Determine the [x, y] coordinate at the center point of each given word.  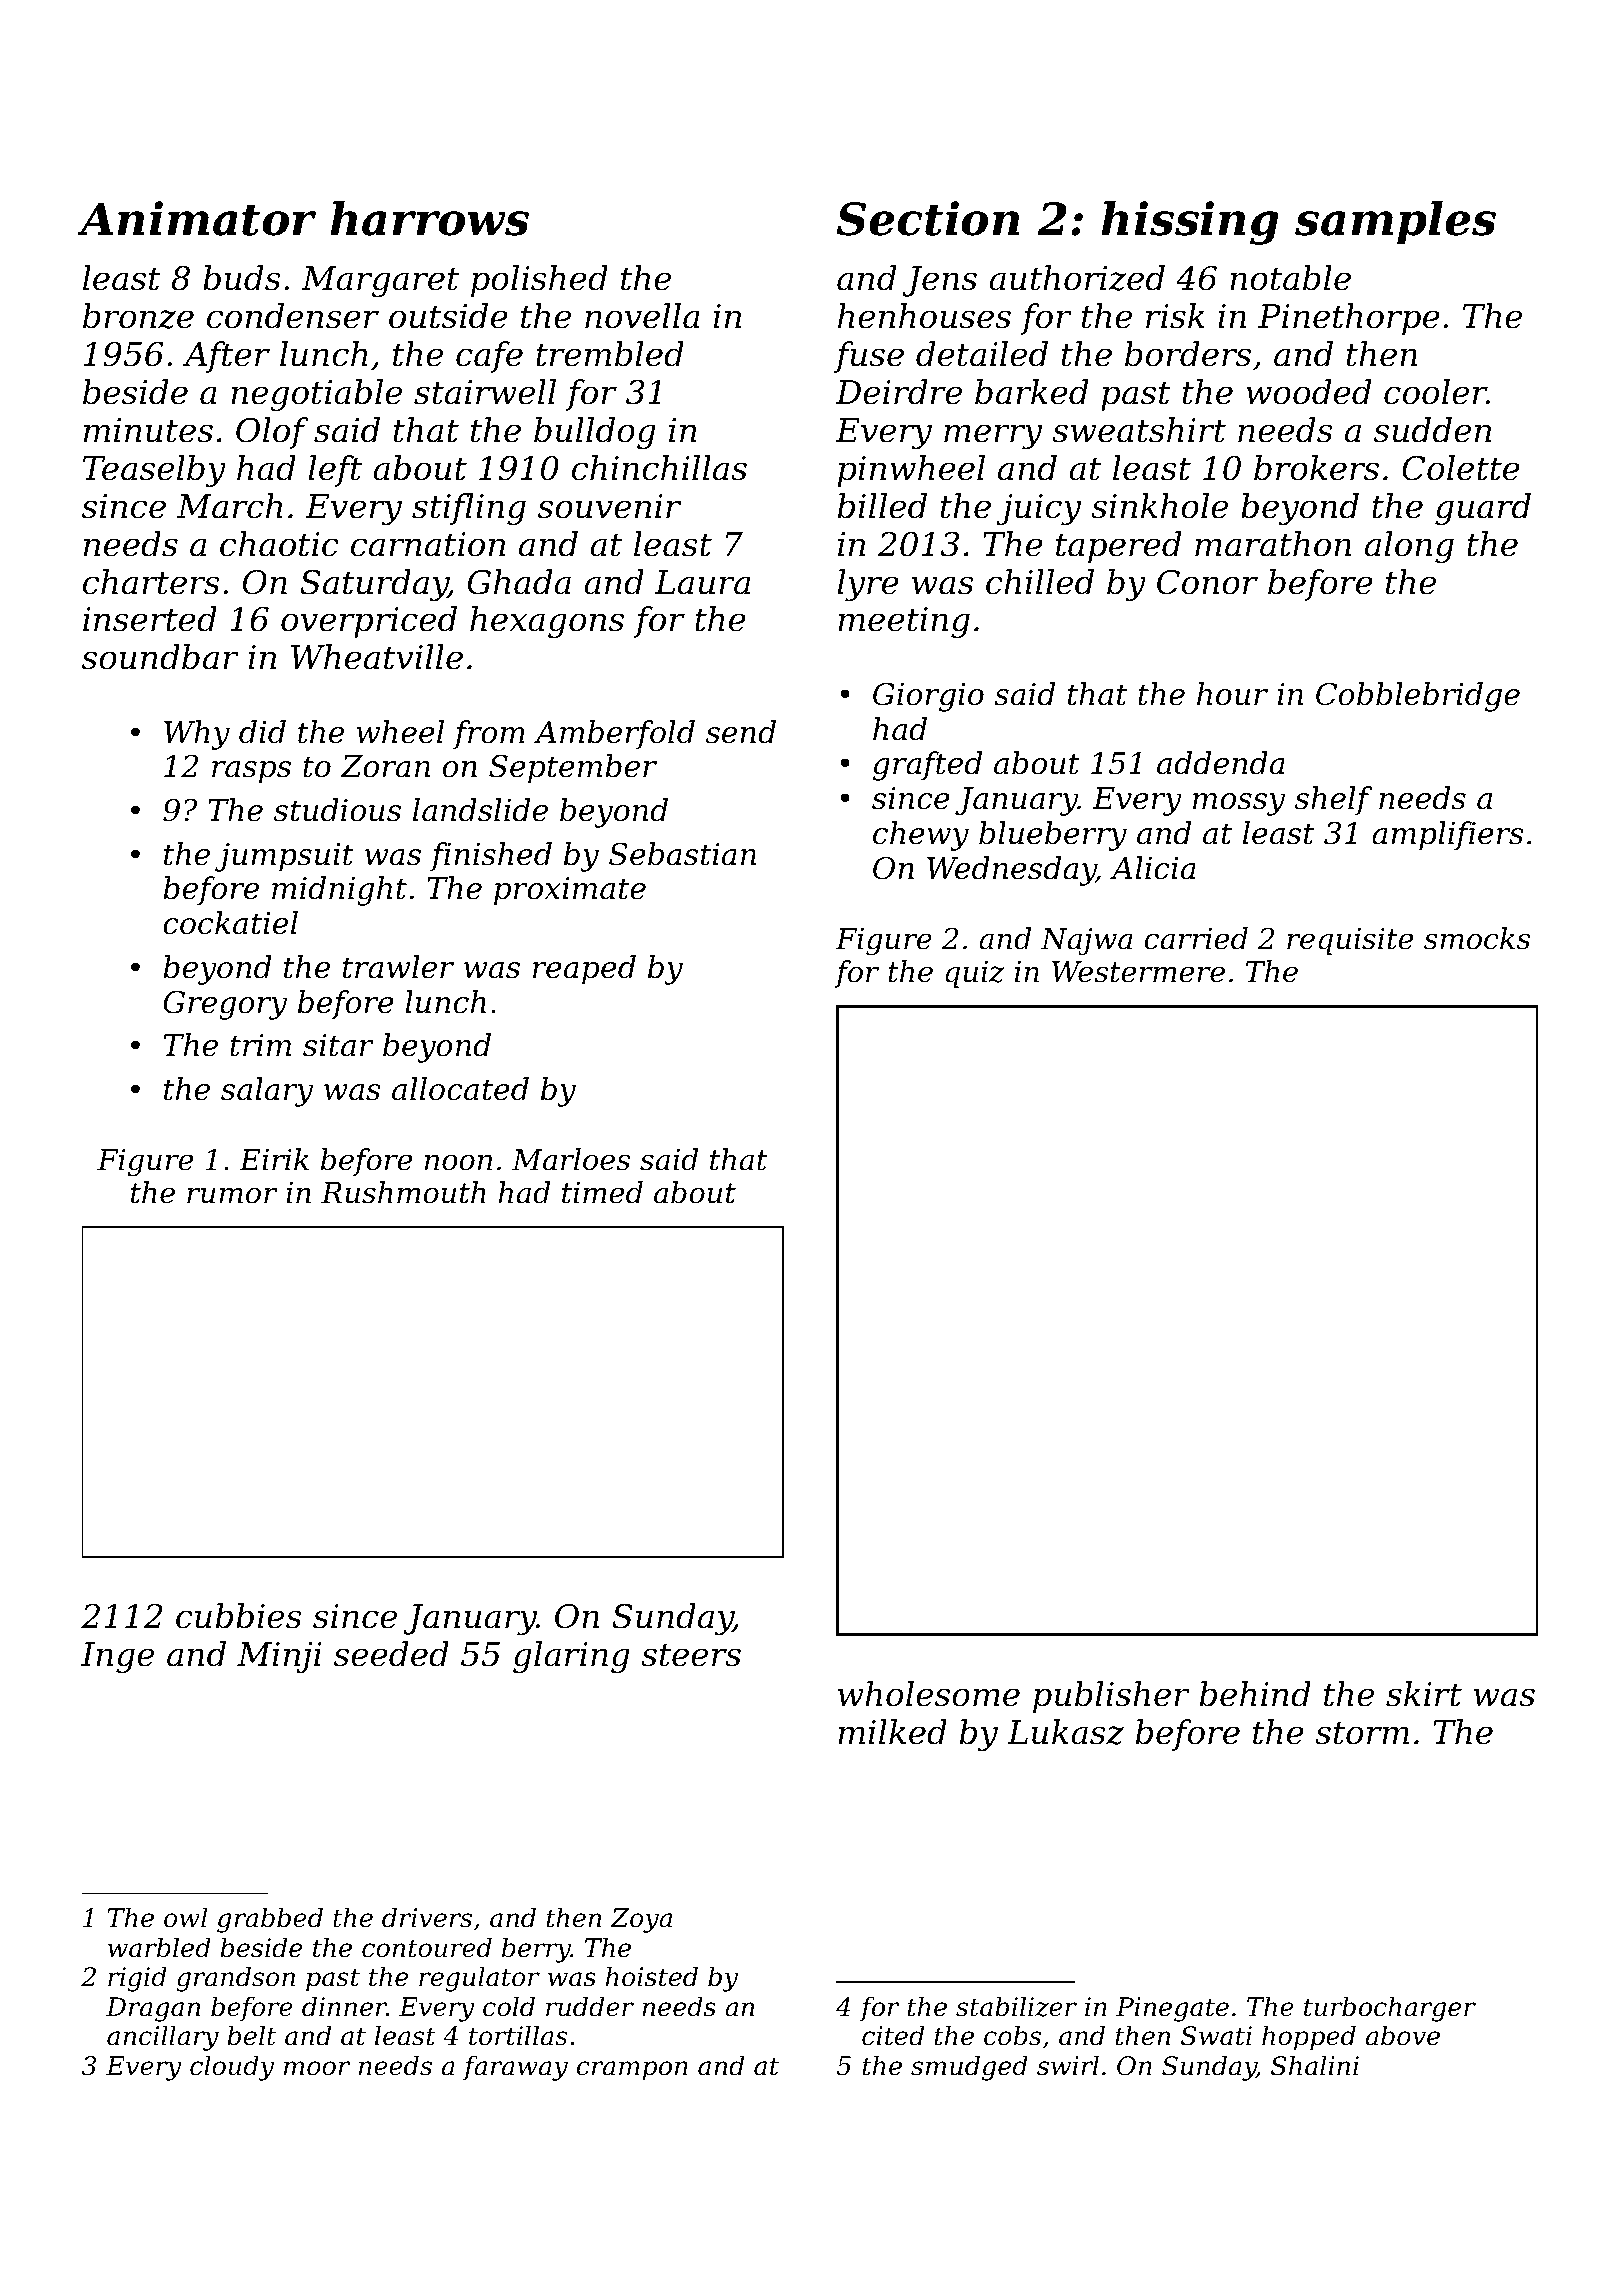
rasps [251, 772]
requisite [1350, 941]
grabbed [270, 1920]
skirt [1424, 1694]
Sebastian [682, 854]
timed [602, 1192]
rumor [232, 1195]
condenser [293, 316]
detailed [982, 354]
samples [1395, 223]
